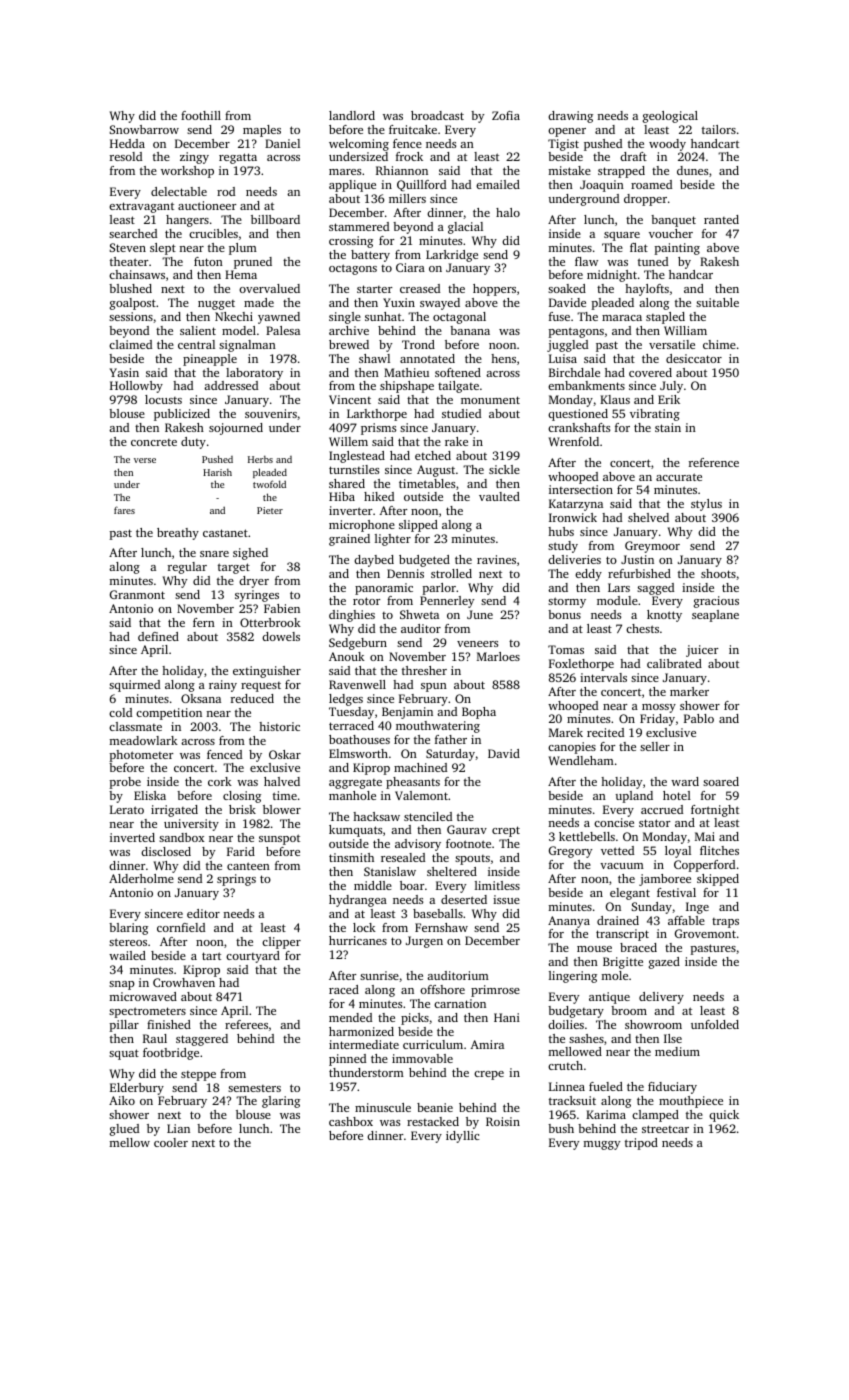  What do you see at coordinates (358, 940) in the screenshot?
I see `hurricanes` at bounding box center [358, 940].
